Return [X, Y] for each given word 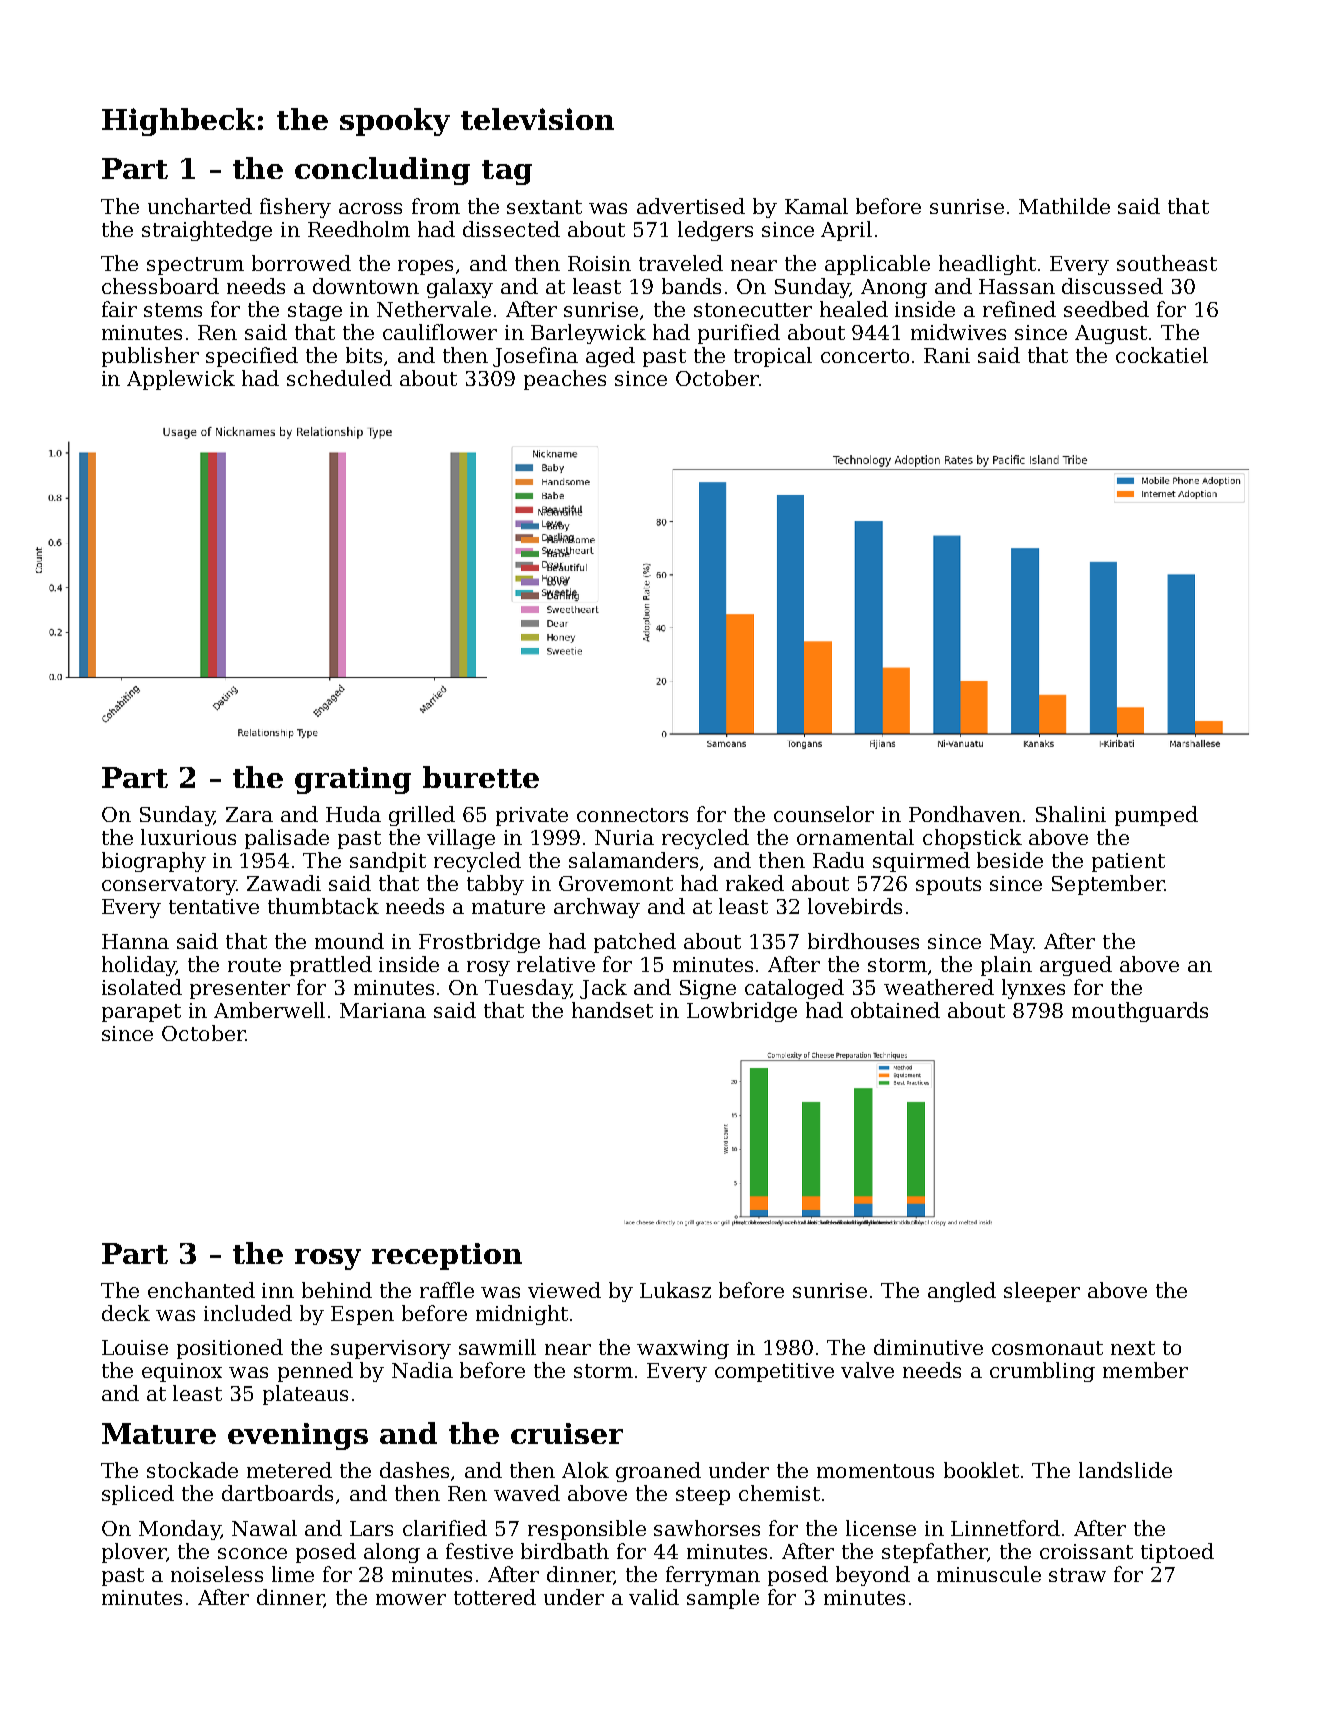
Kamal [816, 206]
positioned [230, 1349]
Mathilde [1064, 206]
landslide [1125, 1470]
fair [119, 309]
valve [867, 1370]
